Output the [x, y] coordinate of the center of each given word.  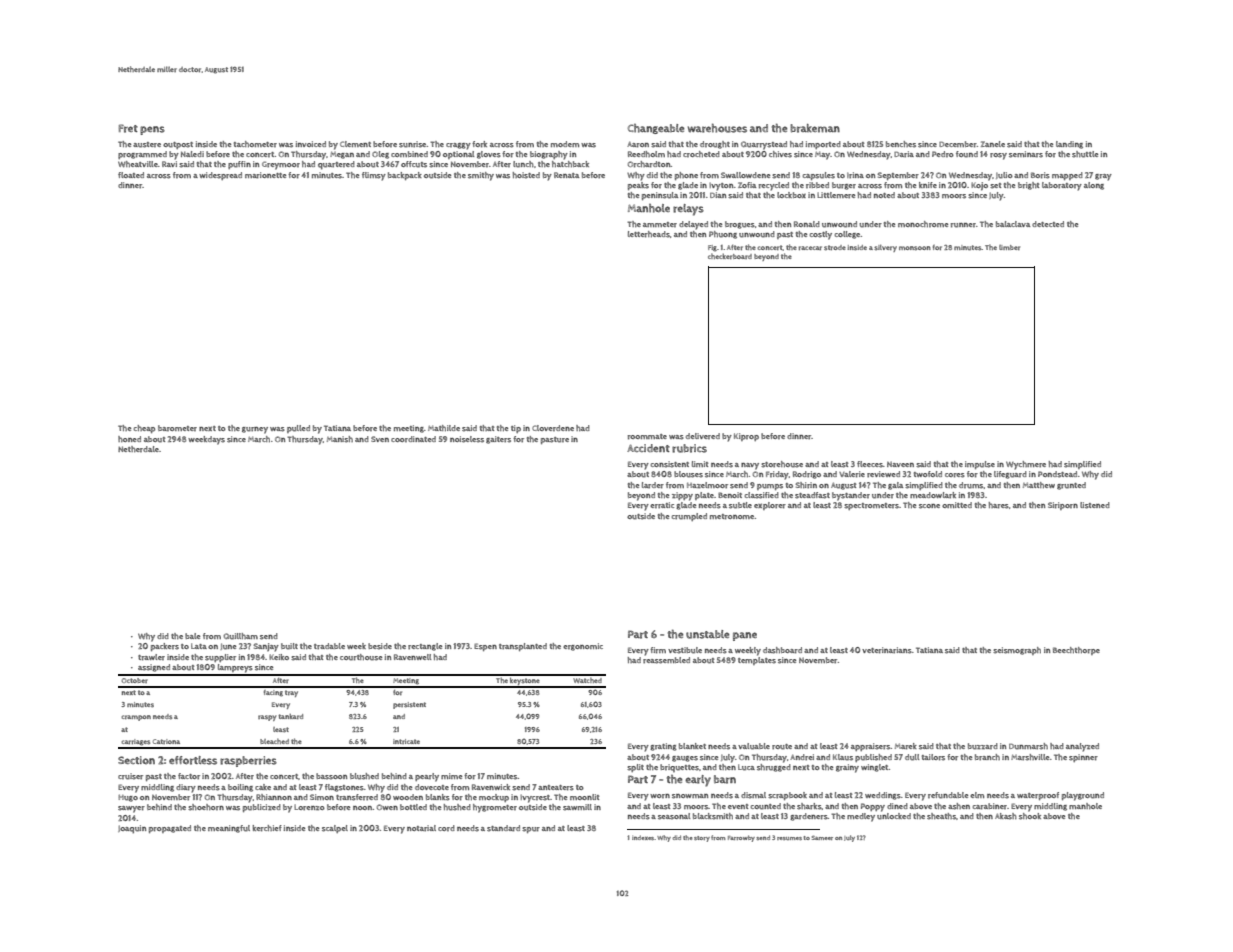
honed [129, 439]
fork [479, 144]
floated [131, 175]
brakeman [815, 128]
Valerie [852, 474]
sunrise [413, 144]
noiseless [467, 439]
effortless [193, 760]
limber [1009, 247]
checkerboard [730, 256]
